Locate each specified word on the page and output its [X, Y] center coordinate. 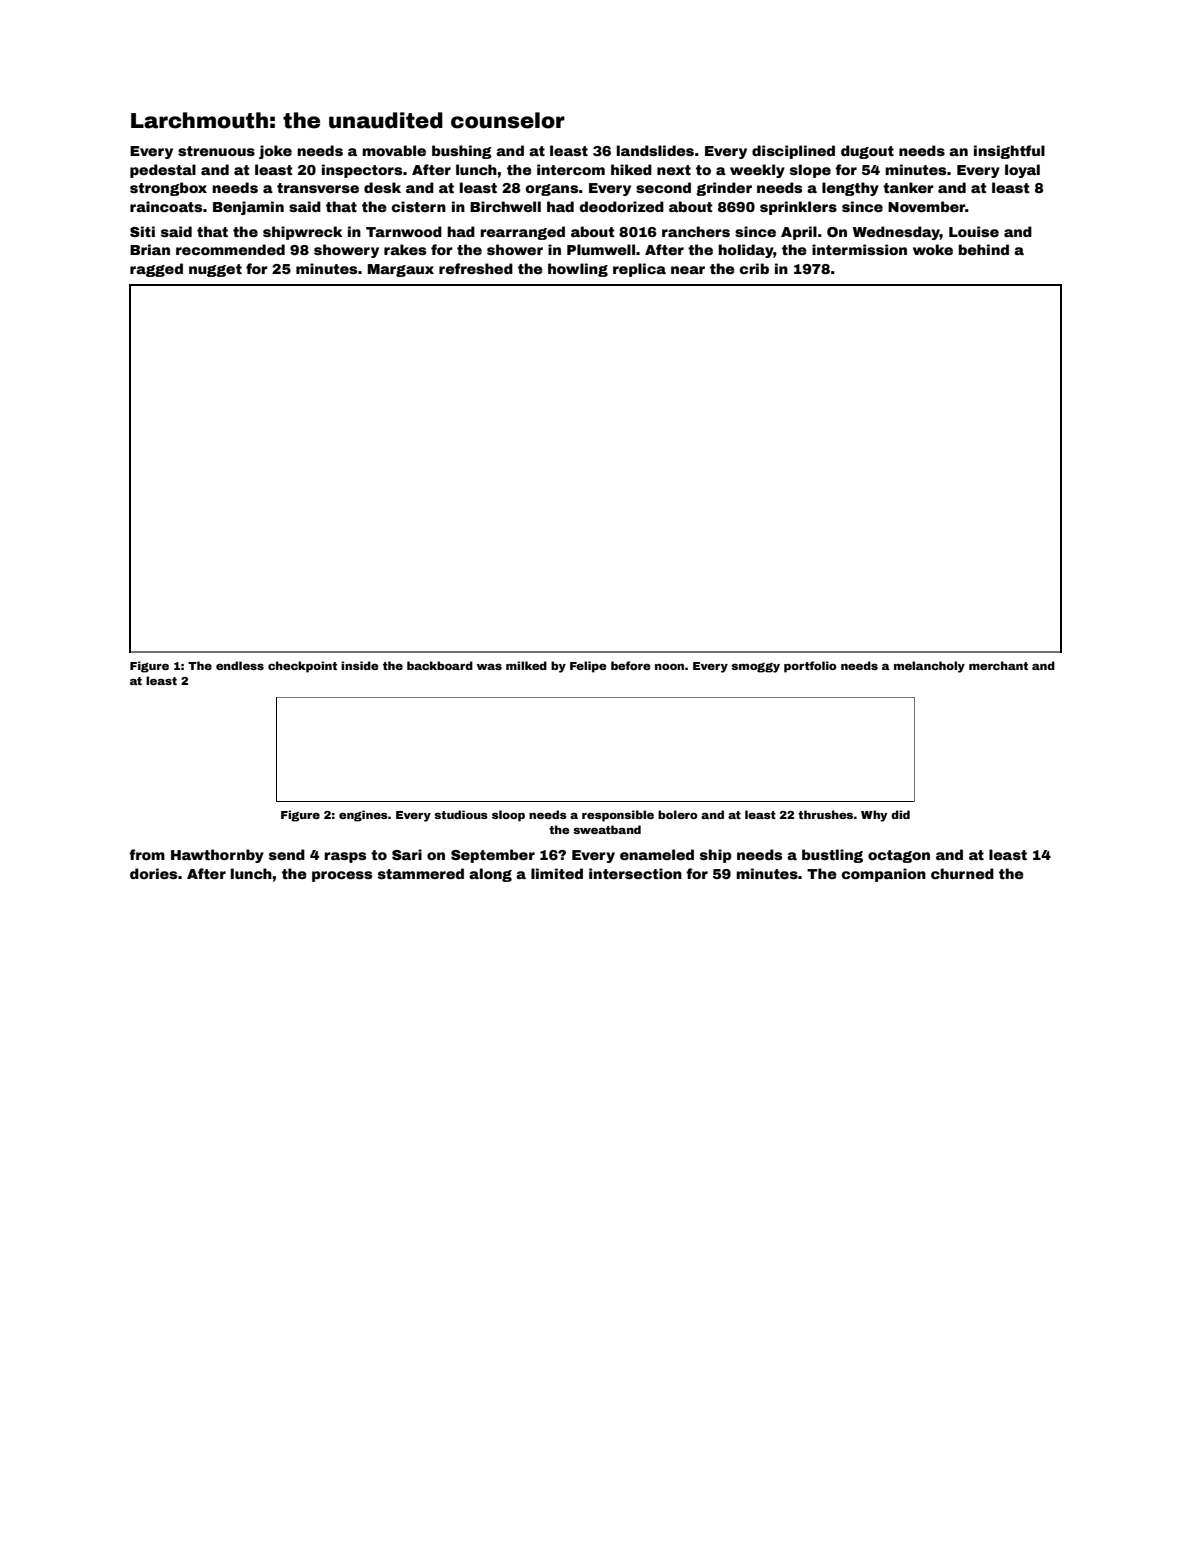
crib [754, 268]
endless [240, 665]
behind [984, 249]
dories [153, 873]
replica [639, 270]
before [631, 665]
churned [962, 873]
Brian [150, 249]
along [490, 875]
